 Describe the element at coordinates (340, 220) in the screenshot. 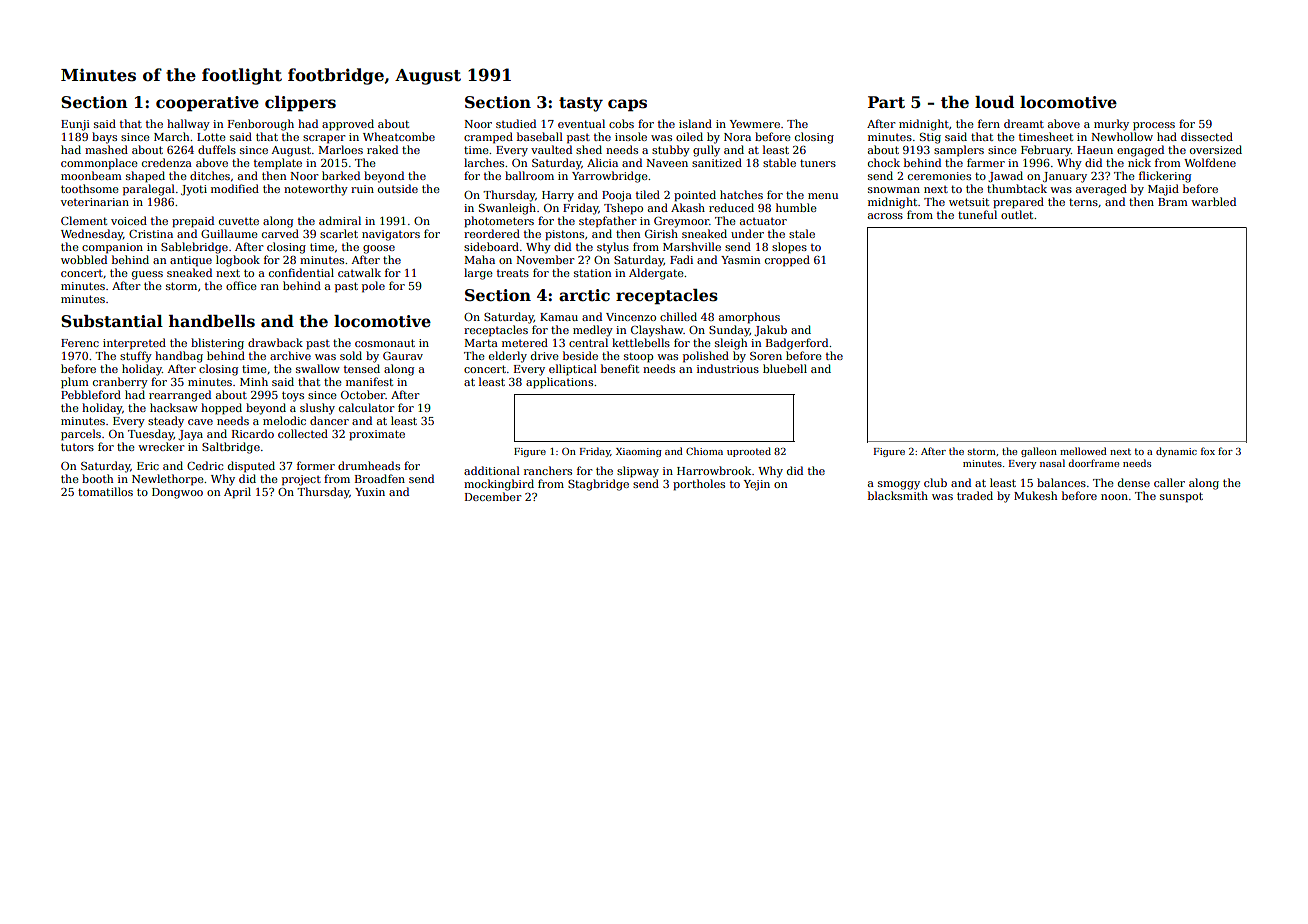

I see `admiral` at that location.
